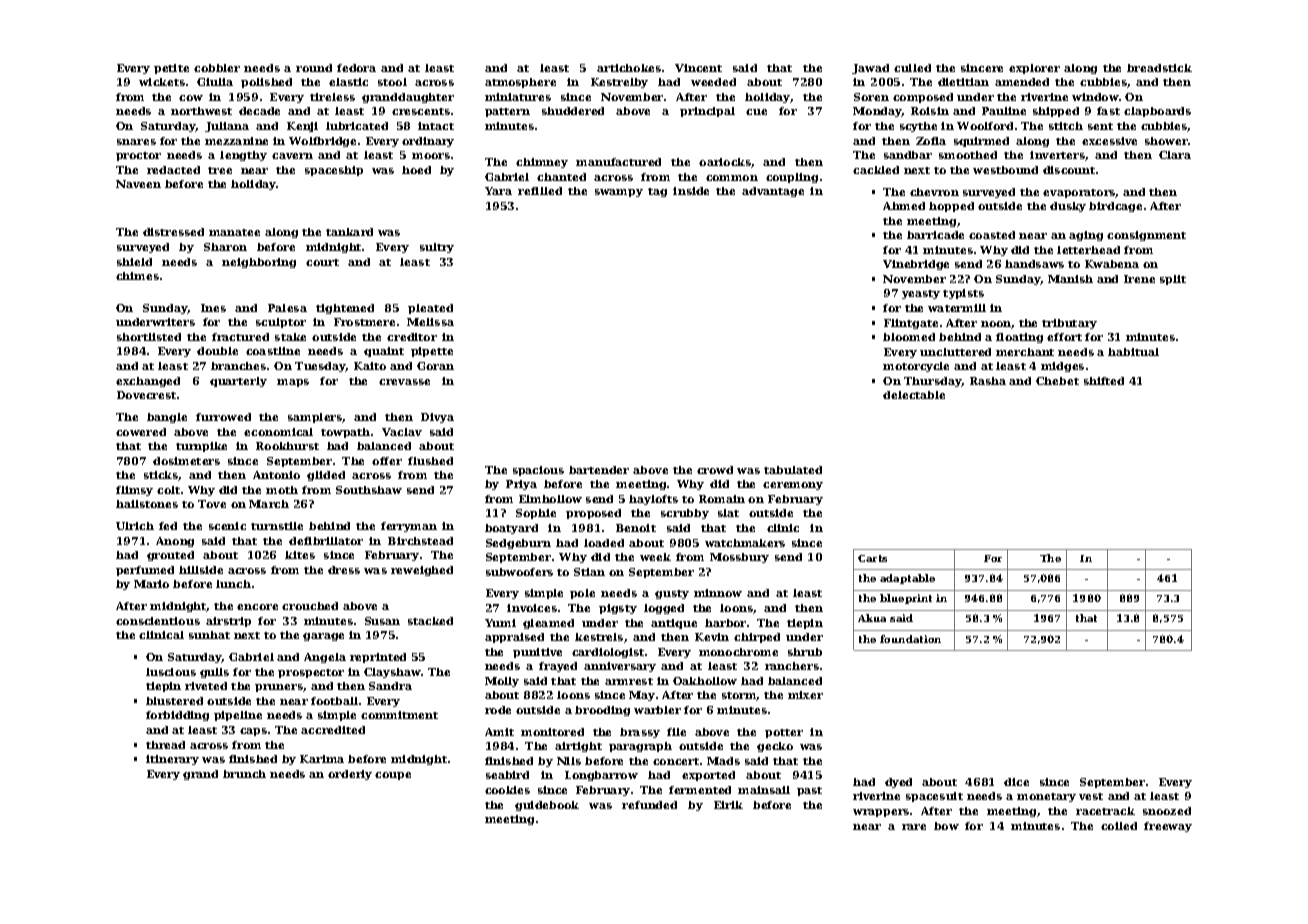 The width and height of the document is (1308, 924). What do you see at coordinates (432, 352) in the document?
I see `pipette` at bounding box center [432, 352].
